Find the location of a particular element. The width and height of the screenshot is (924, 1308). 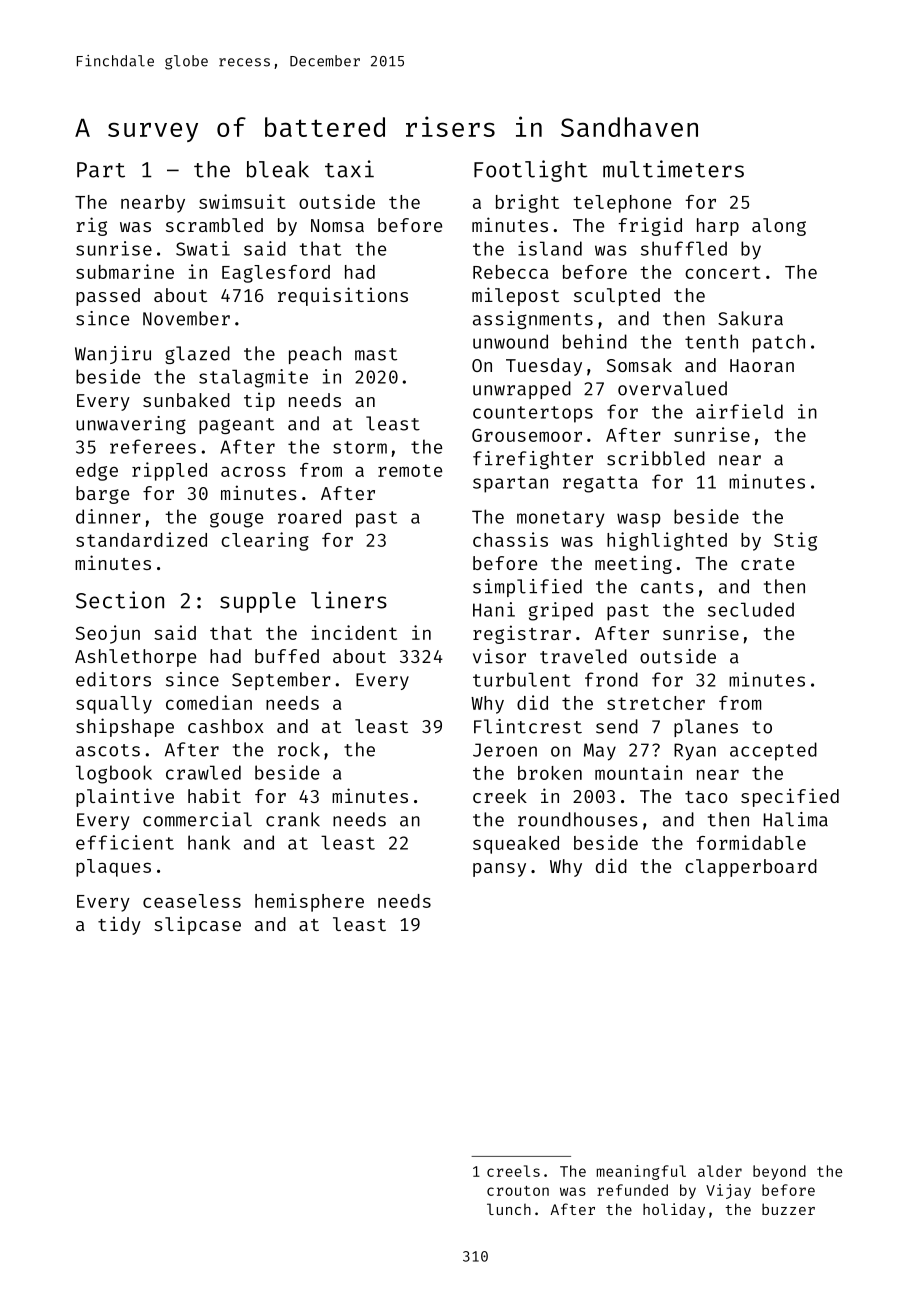

multimeters is located at coordinates (673, 169).
